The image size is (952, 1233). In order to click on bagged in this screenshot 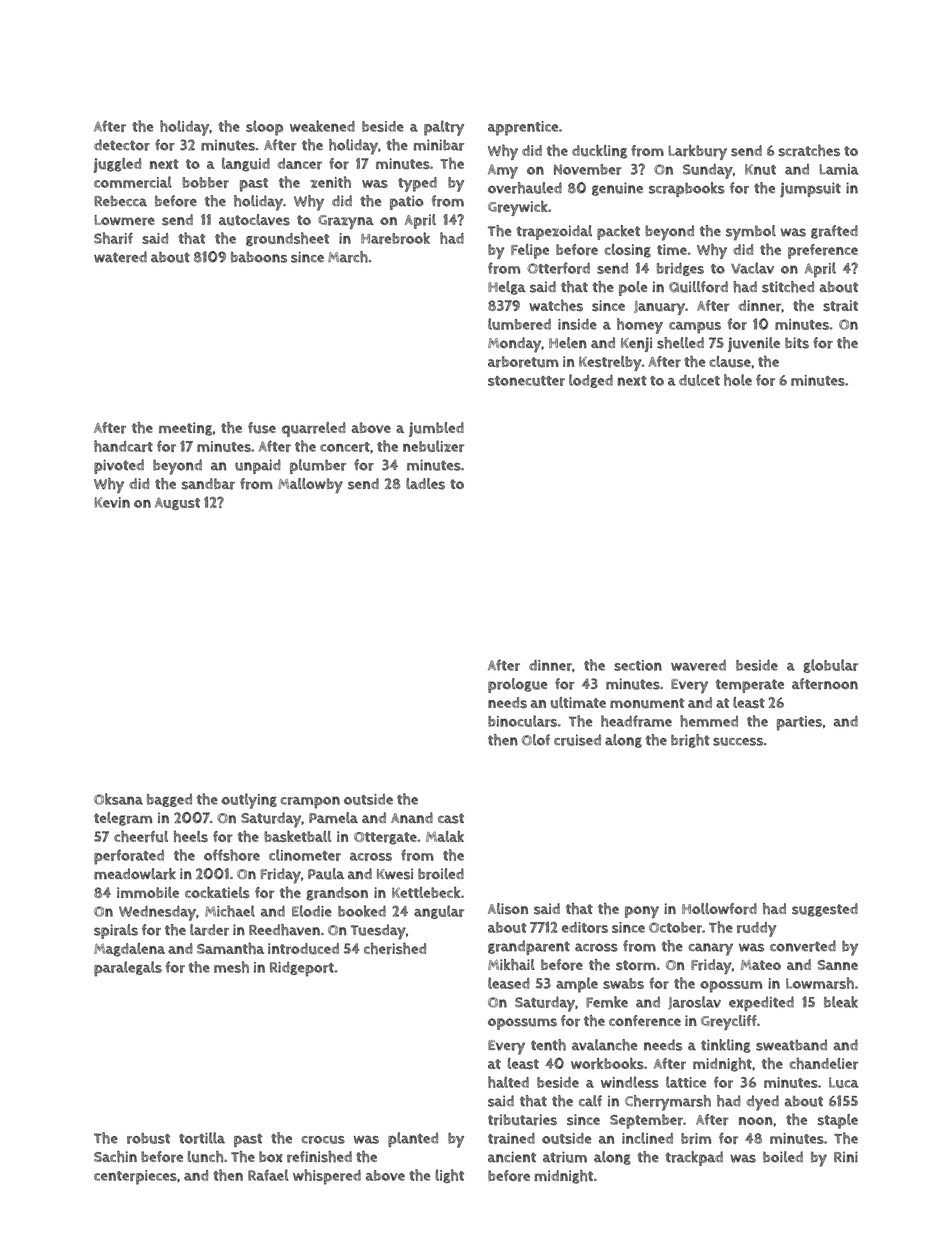, I will do `click(169, 800)`.
